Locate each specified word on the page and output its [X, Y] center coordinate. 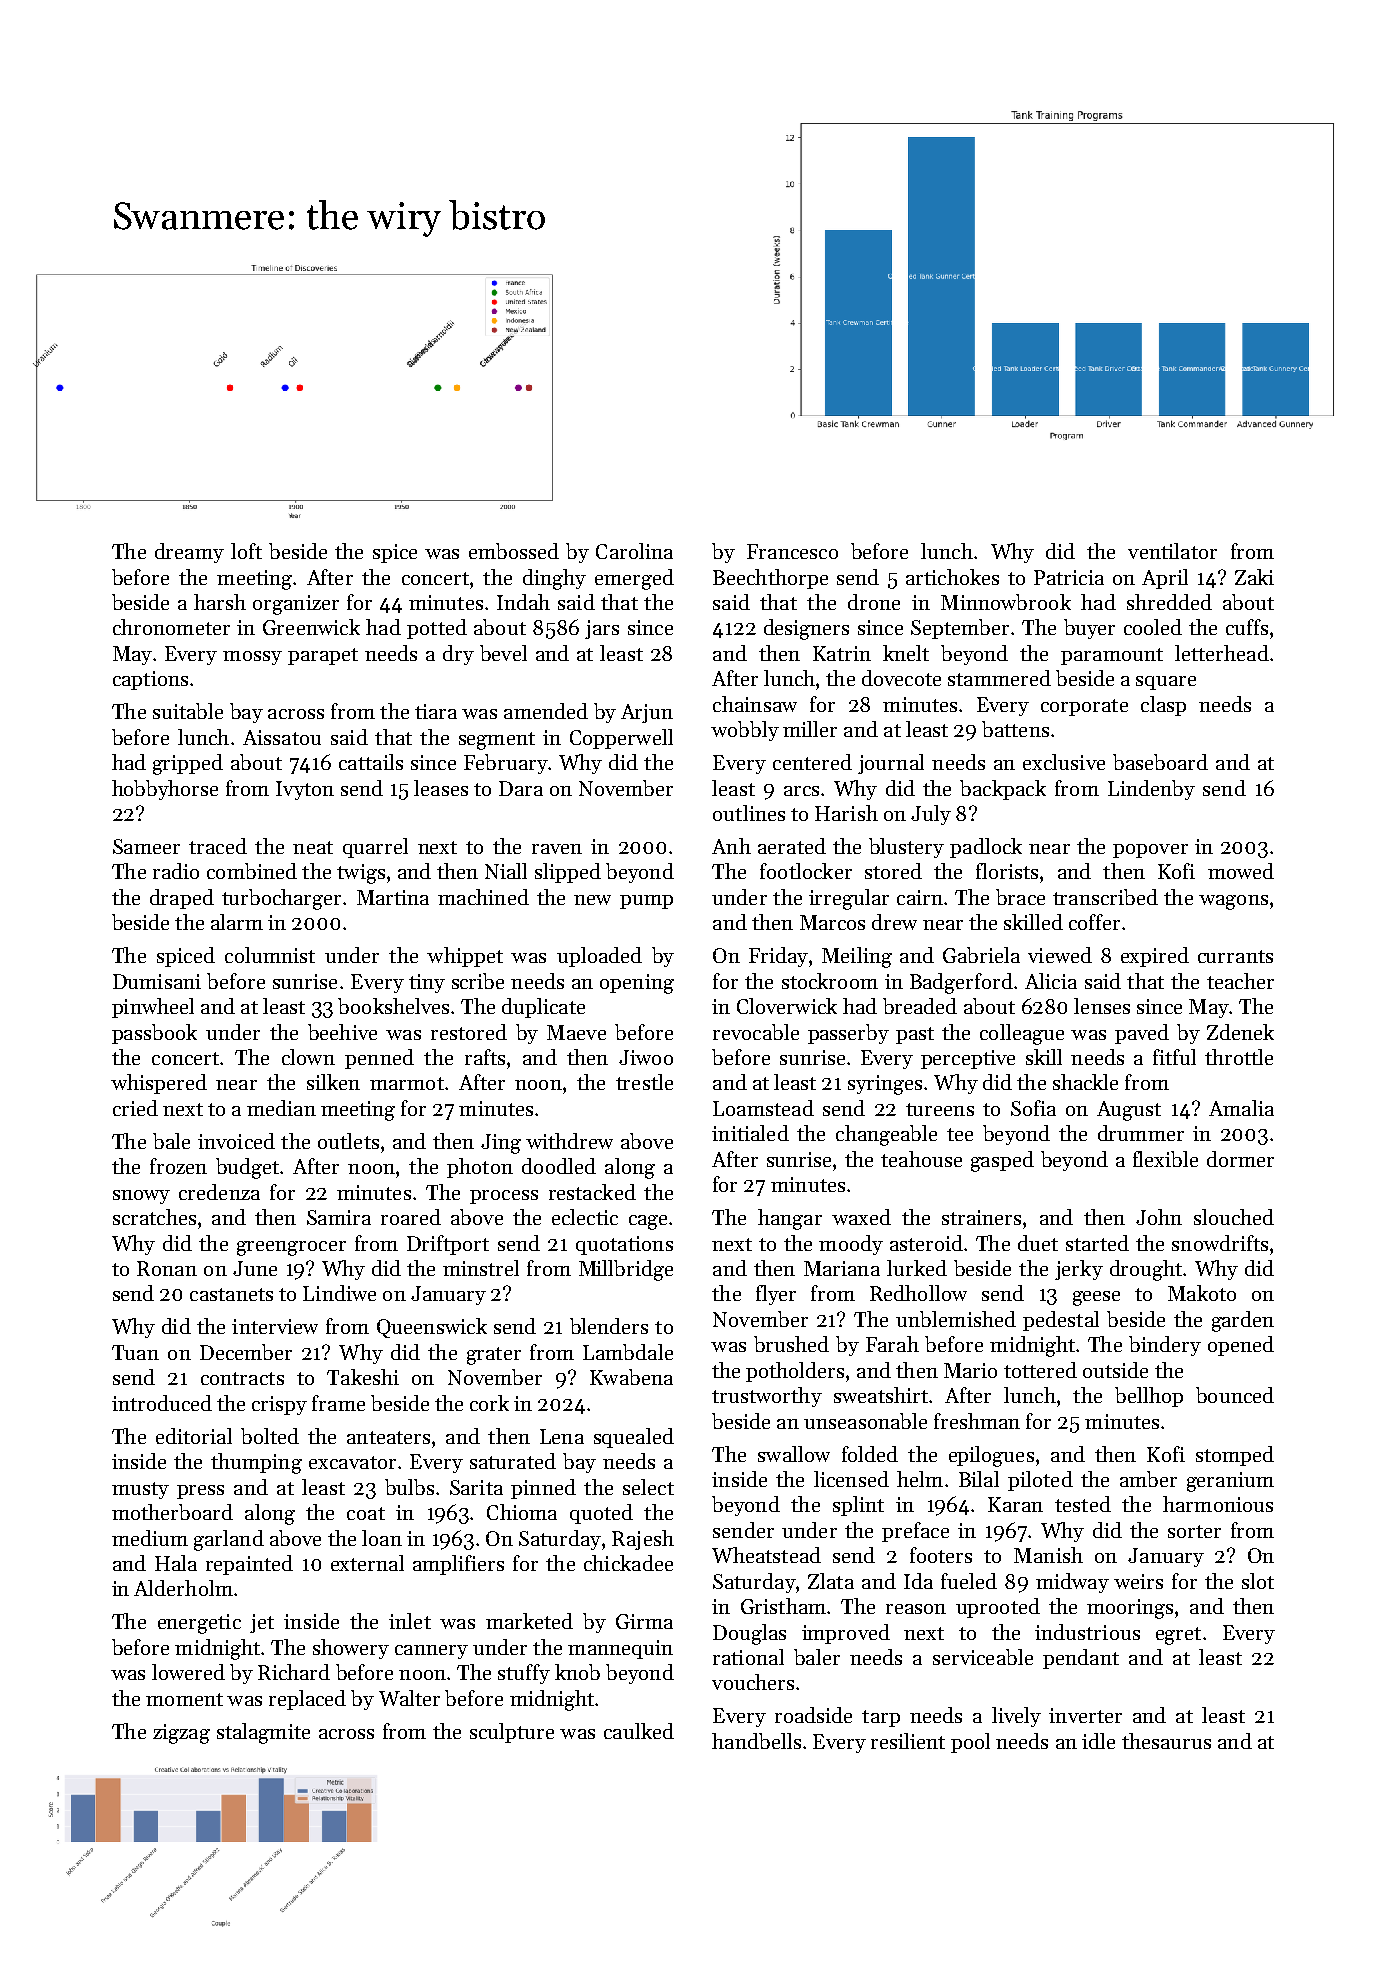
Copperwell [621, 739]
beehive [342, 1032]
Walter [409, 1698]
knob [577, 1672]
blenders [609, 1326]
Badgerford [961, 983]
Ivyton [305, 790]
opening [637, 984]
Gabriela [981, 955]
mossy [252, 658]
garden [1243, 1321]
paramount [1112, 656]
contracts [242, 1378]
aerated [792, 846]
